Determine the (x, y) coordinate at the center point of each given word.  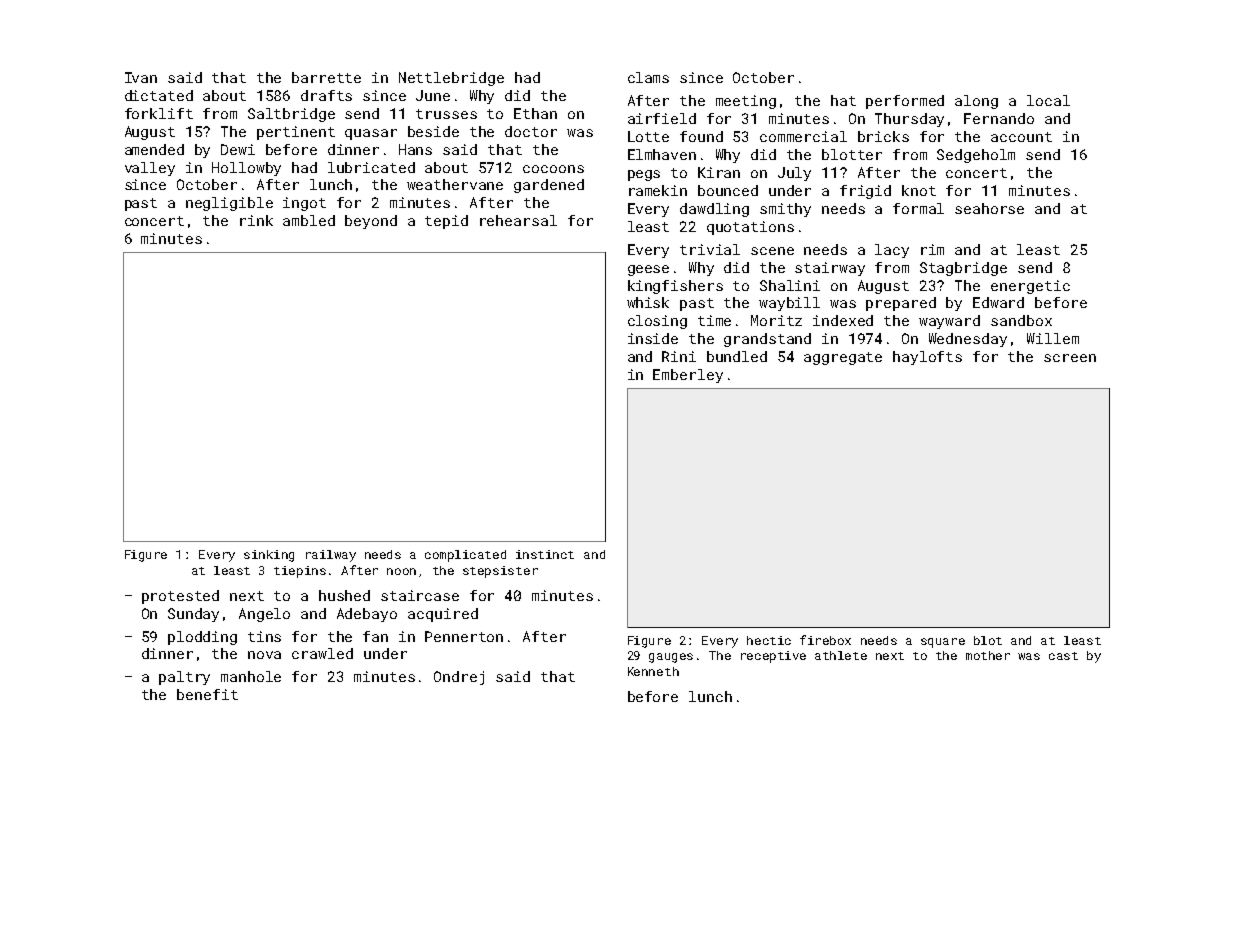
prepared (901, 304)
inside (653, 338)
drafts (326, 95)
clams (648, 77)
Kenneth (653, 671)
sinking (269, 556)
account (1021, 137)
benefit (207, 694)
